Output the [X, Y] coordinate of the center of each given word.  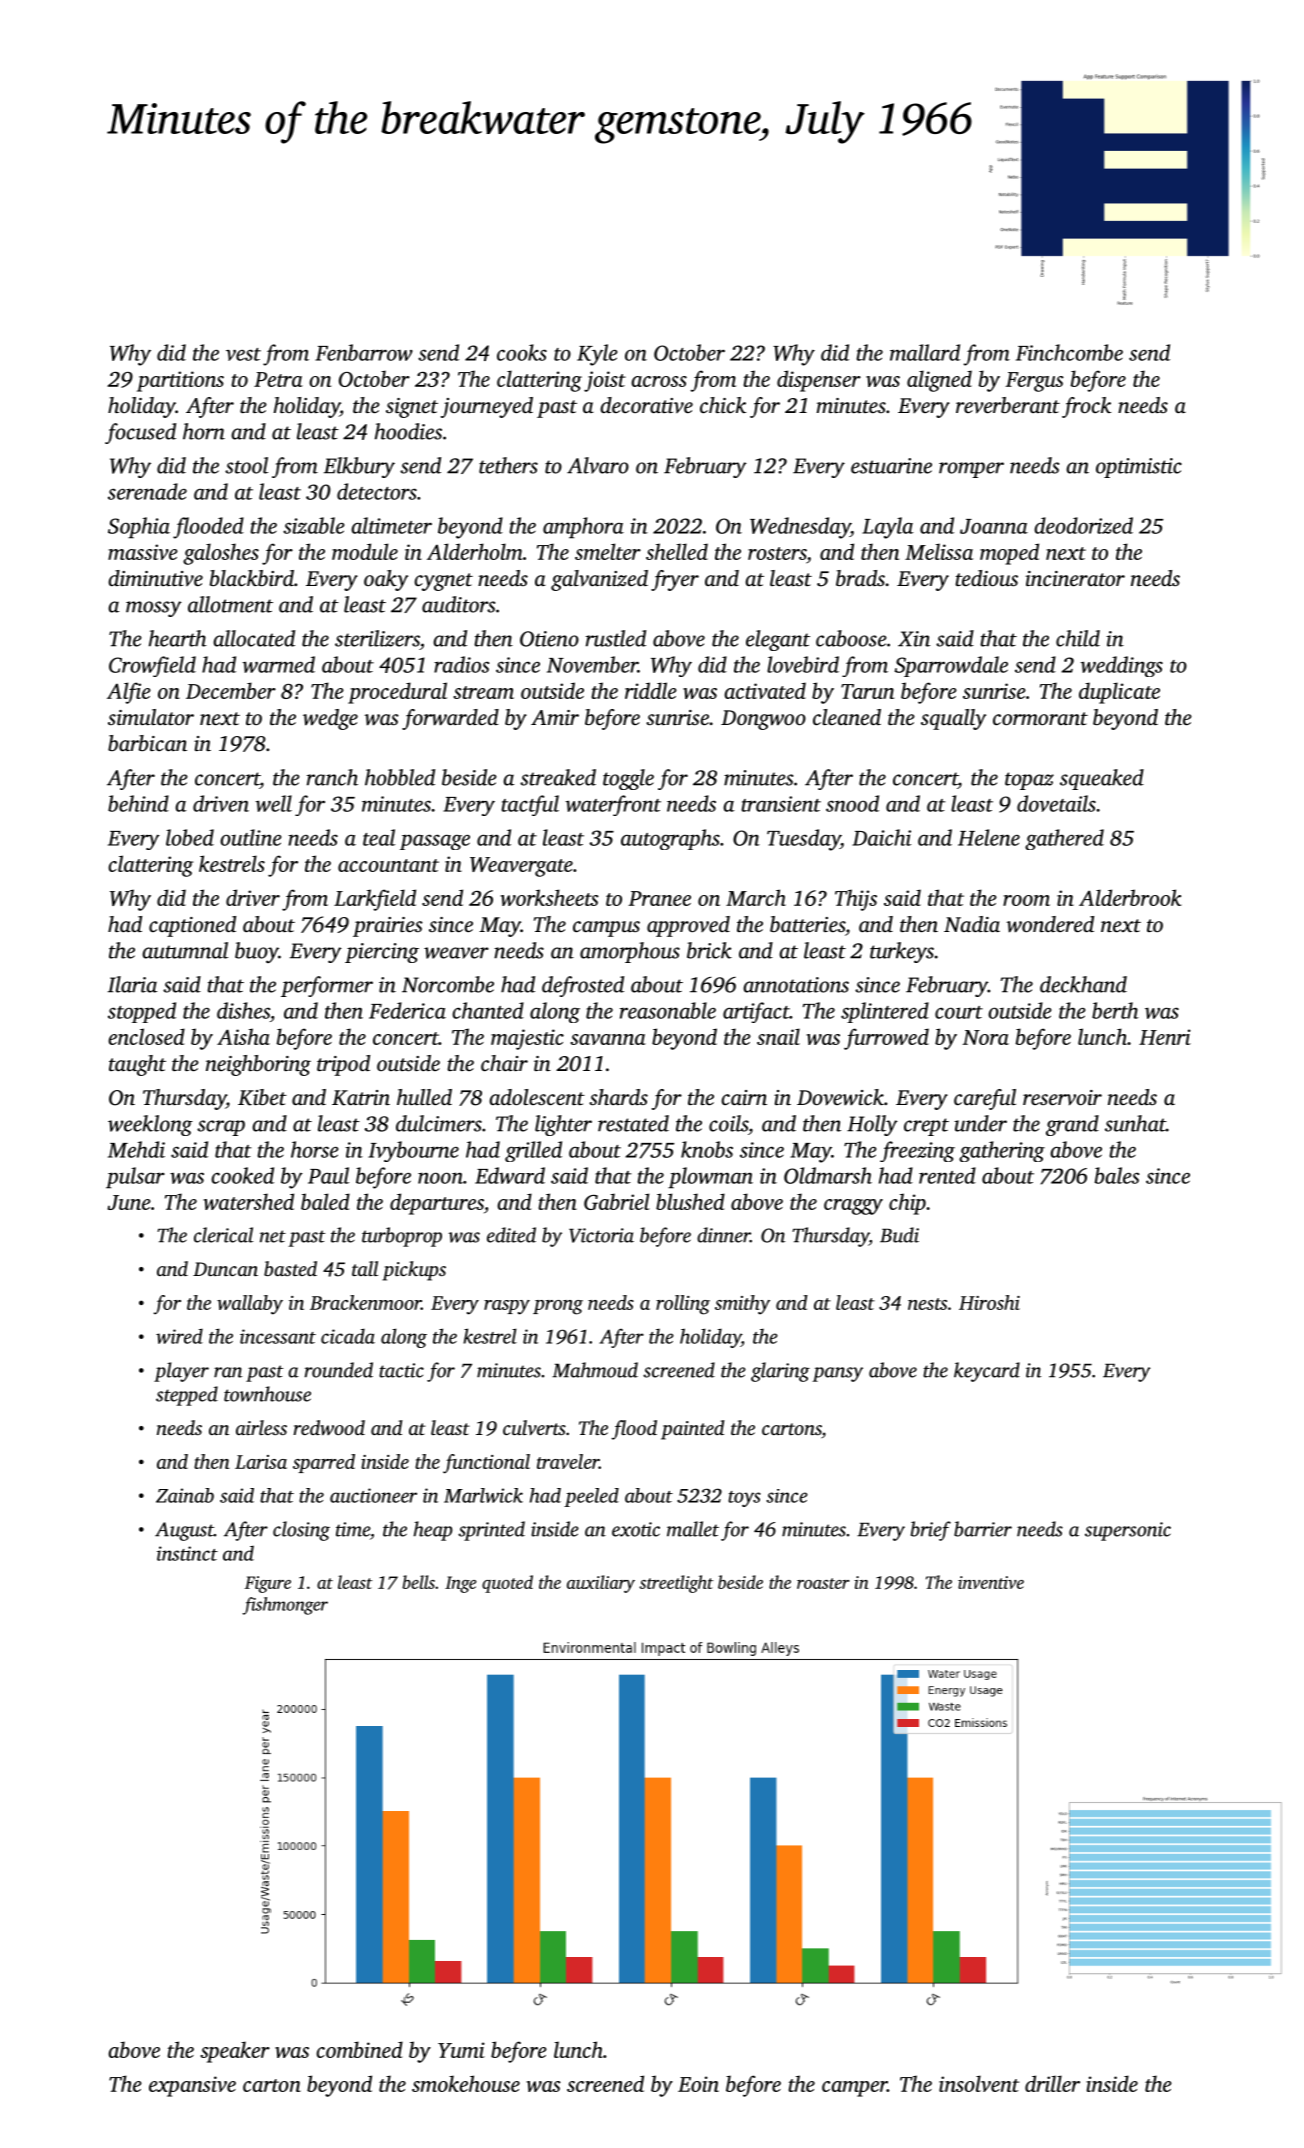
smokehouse [466, 2083]
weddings [1121, 666]
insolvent [979, 2083]
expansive [192, 2086]
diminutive [155, 578]
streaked [558, 777]
